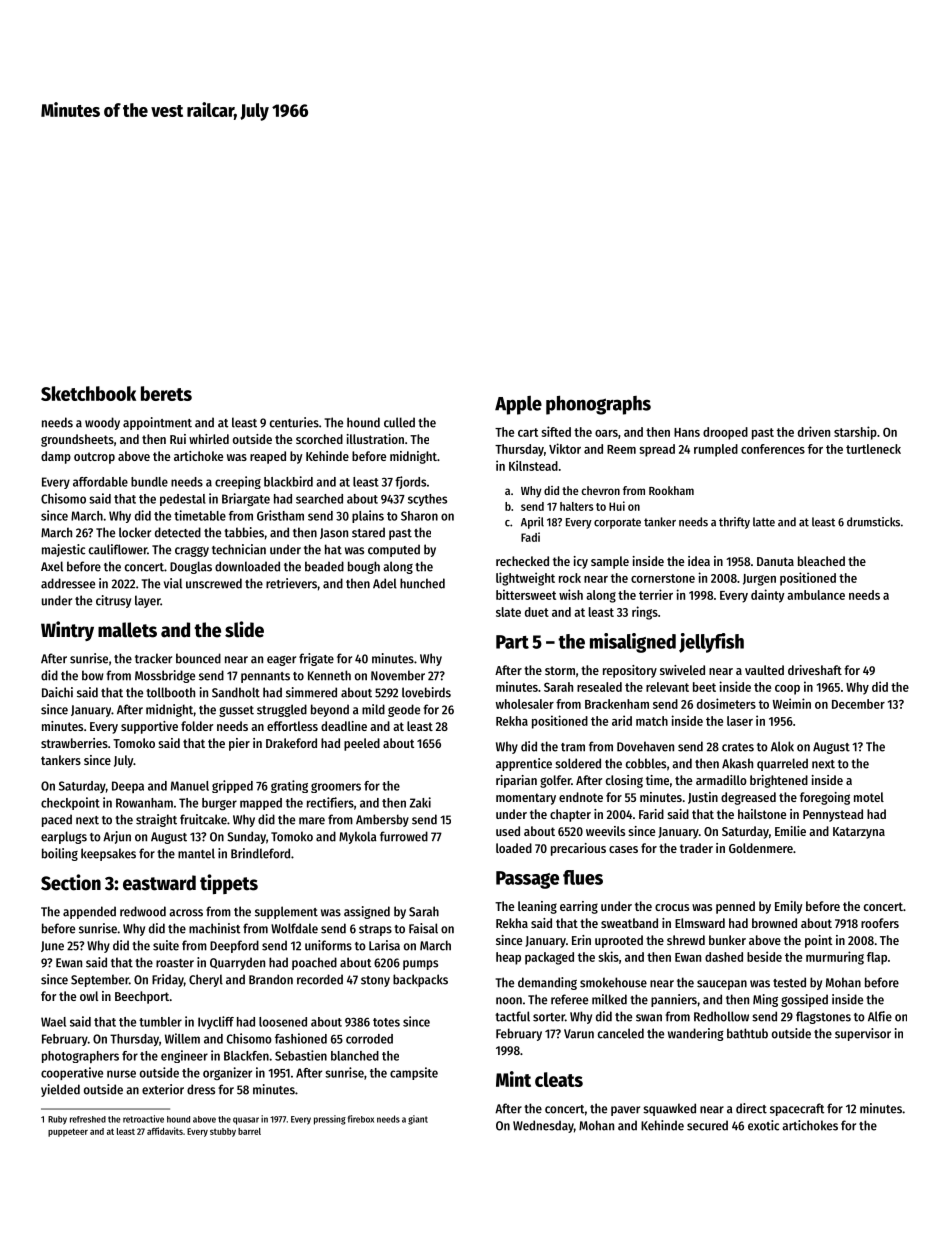 Image resolution: width=952 pixels, height=1233 pixels. I want to click on illustration, so click(375, 439).
